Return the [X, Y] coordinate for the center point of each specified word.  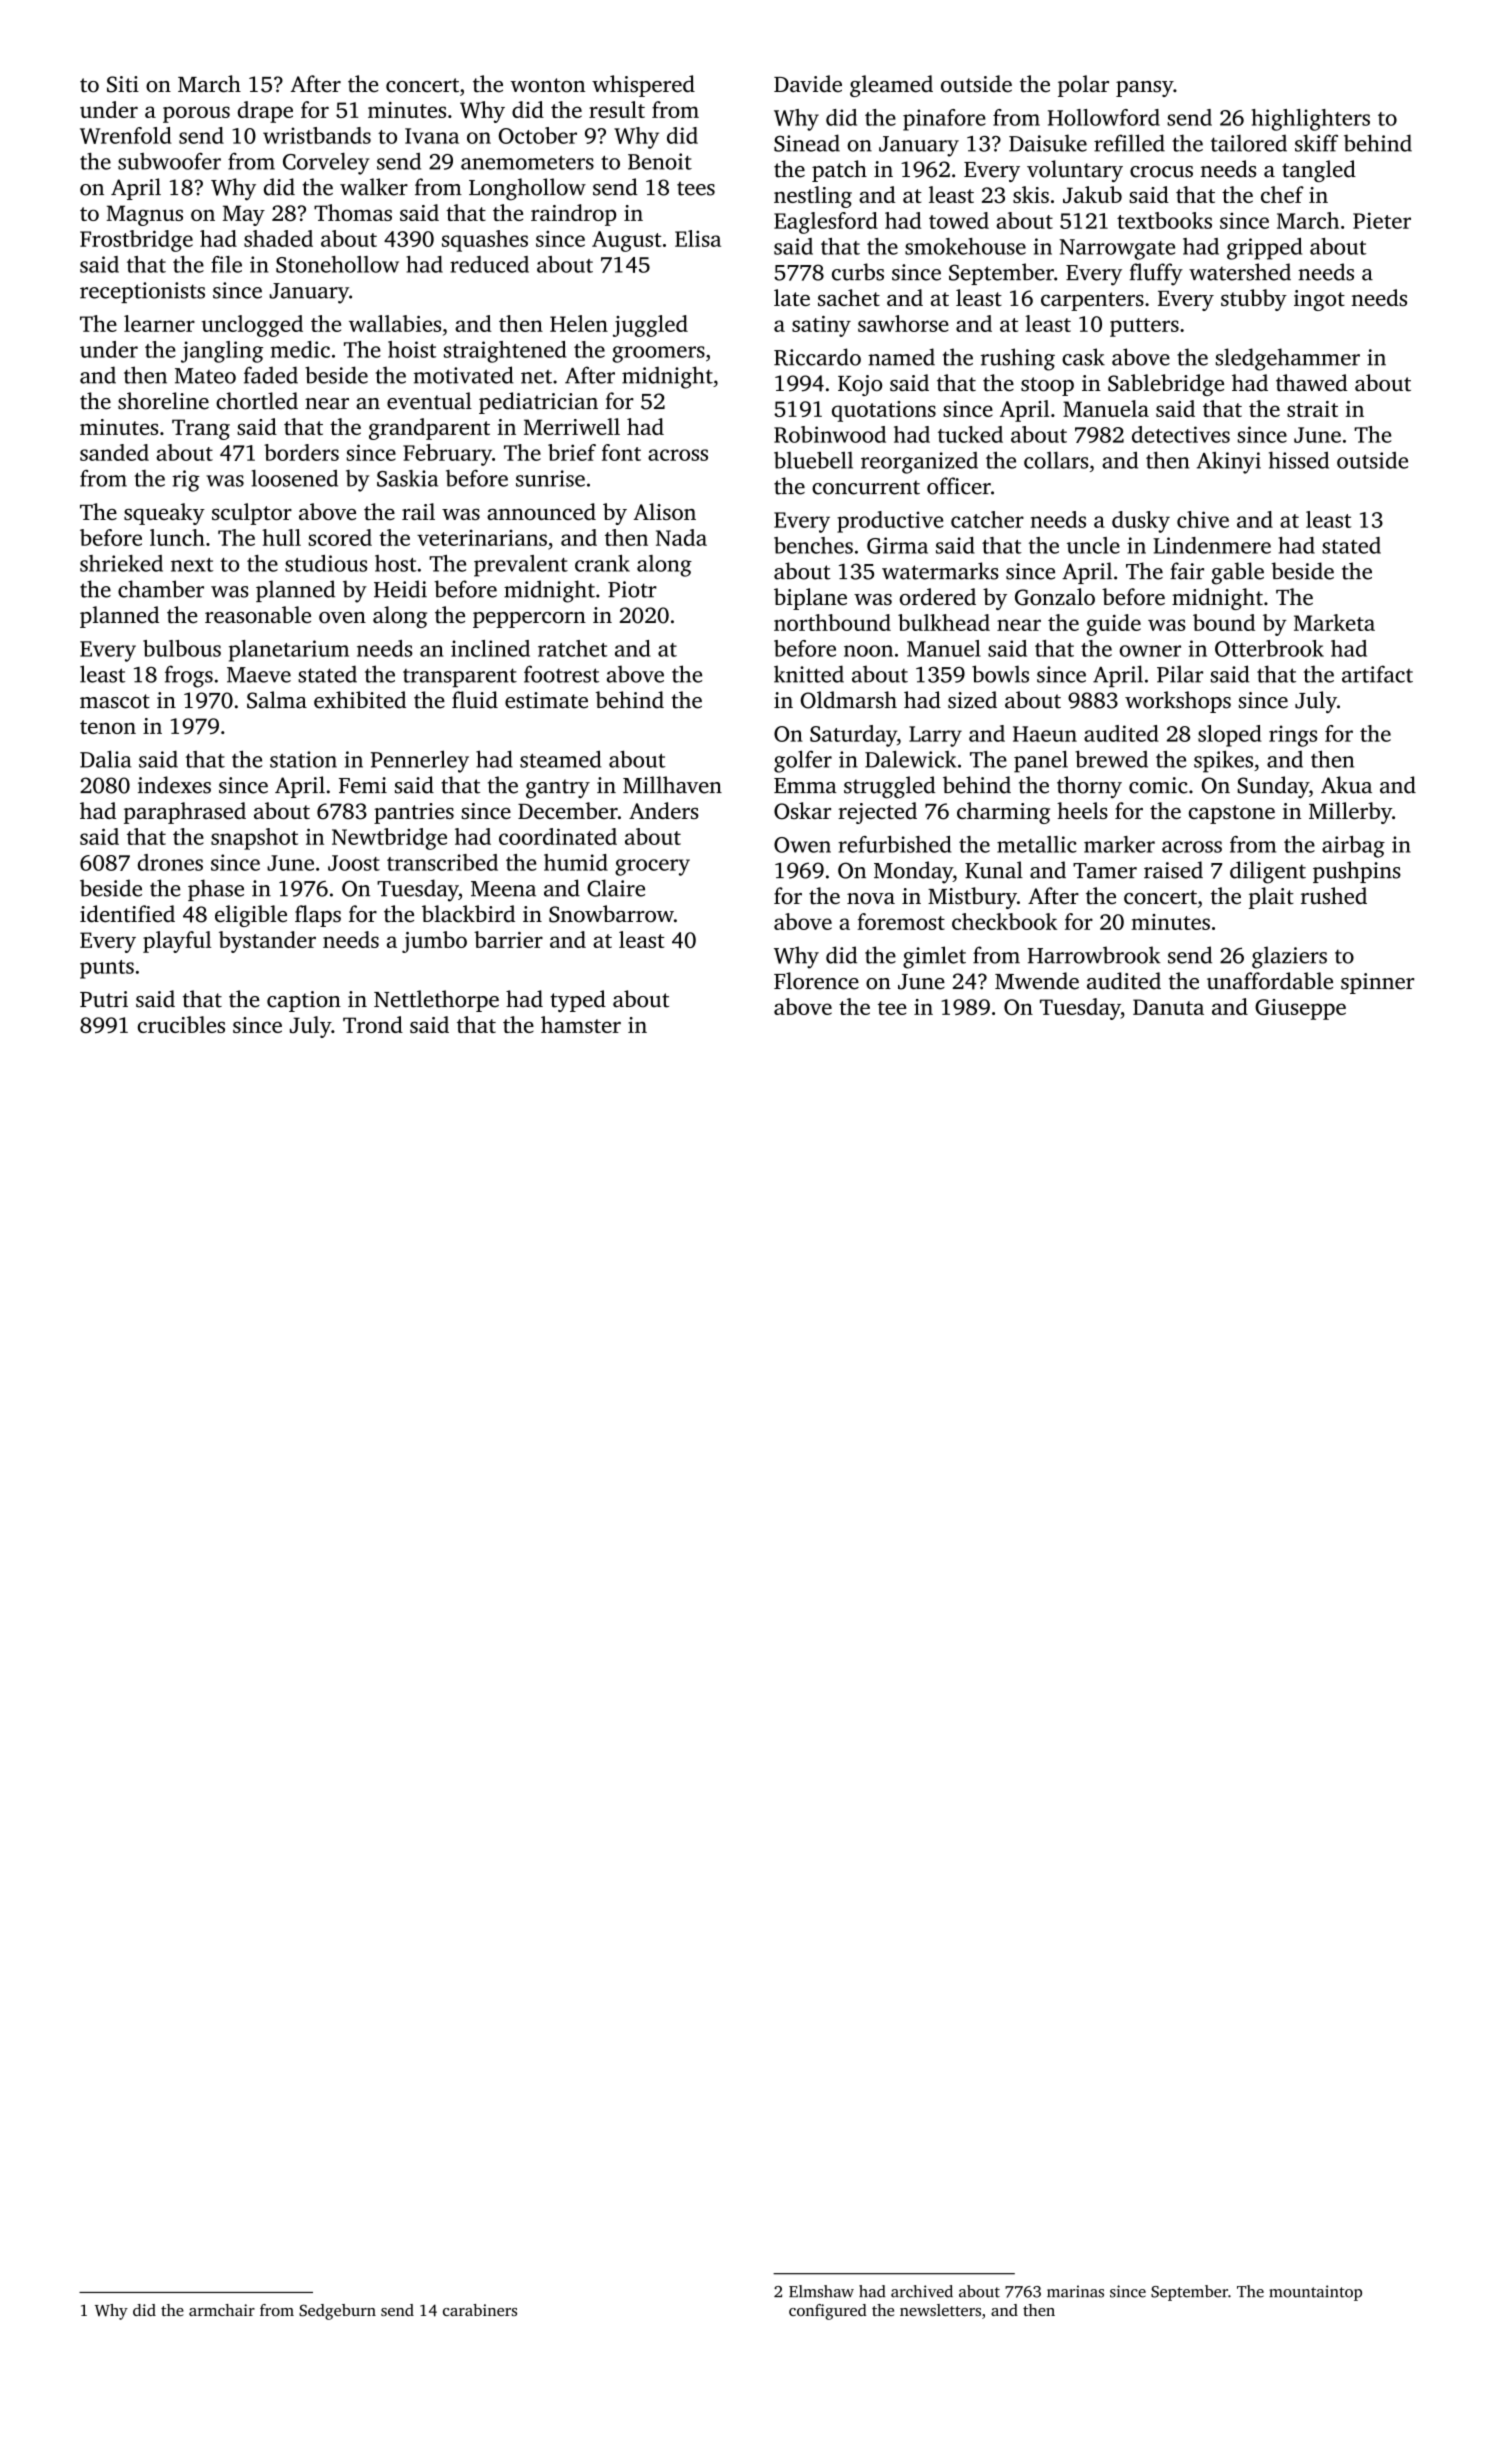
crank [602, 563]
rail [418, 511]
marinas [1075, 2291]
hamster [581, 1024]
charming [1003, 813]
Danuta [1168, 1007]
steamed [560, 759]
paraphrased [185, 813]
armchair [222, 2310]
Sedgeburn [337, 2312]
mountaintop [1315, 2293]
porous [196, 114]
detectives [1181, 434]
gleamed [891, 86]
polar [1083, 86]
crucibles [181, 1024]
